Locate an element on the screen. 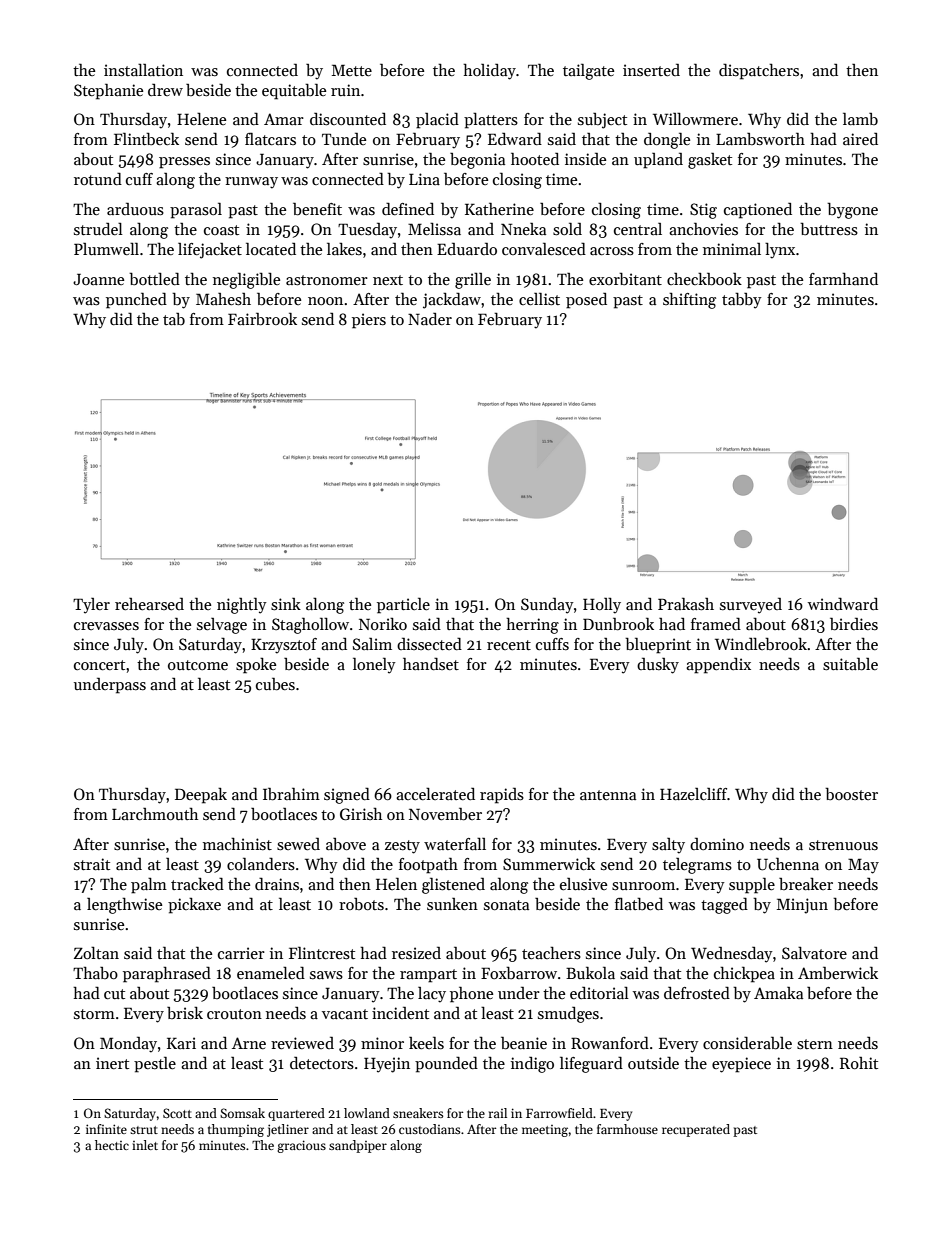 The width and height of the screenshot is (952, 1233). inert is located at coordinates (112, 1063).
